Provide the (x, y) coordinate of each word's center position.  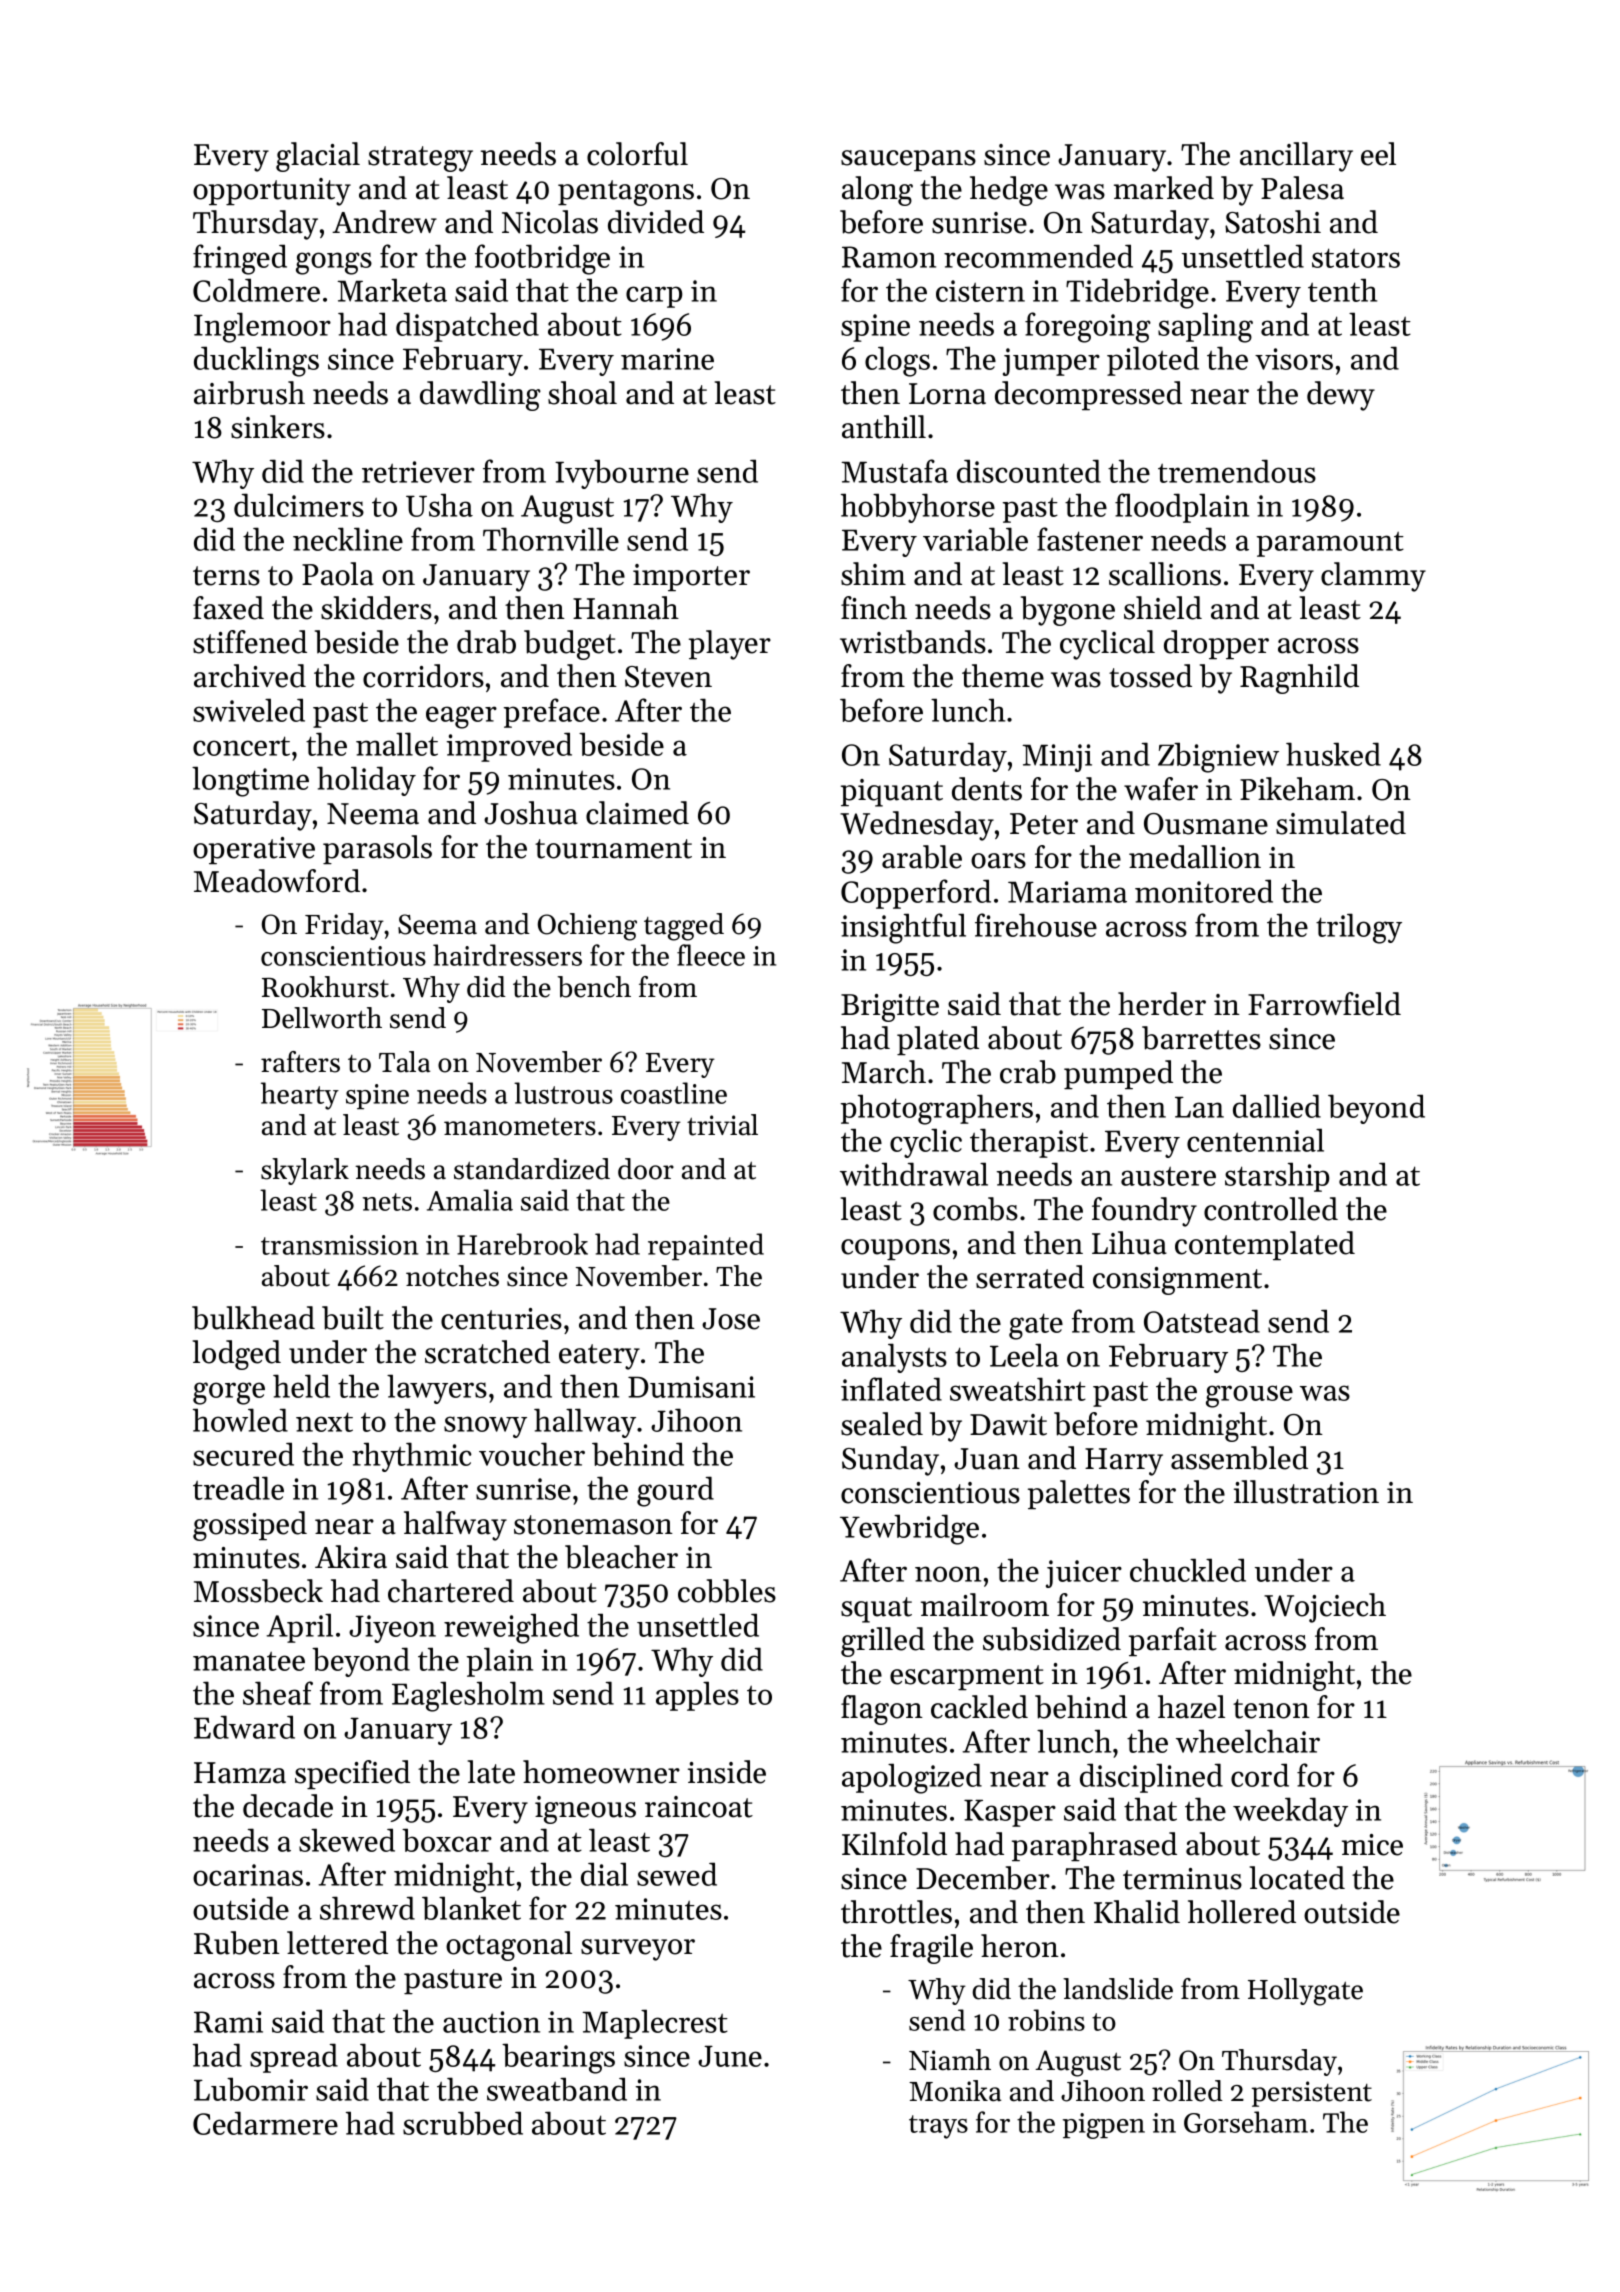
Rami (228, 2022)
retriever (418, 472)
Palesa (1302, 188)
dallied (1277, 1106)
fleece (711, 955)
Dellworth (322, 1018)
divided (656, 222)
